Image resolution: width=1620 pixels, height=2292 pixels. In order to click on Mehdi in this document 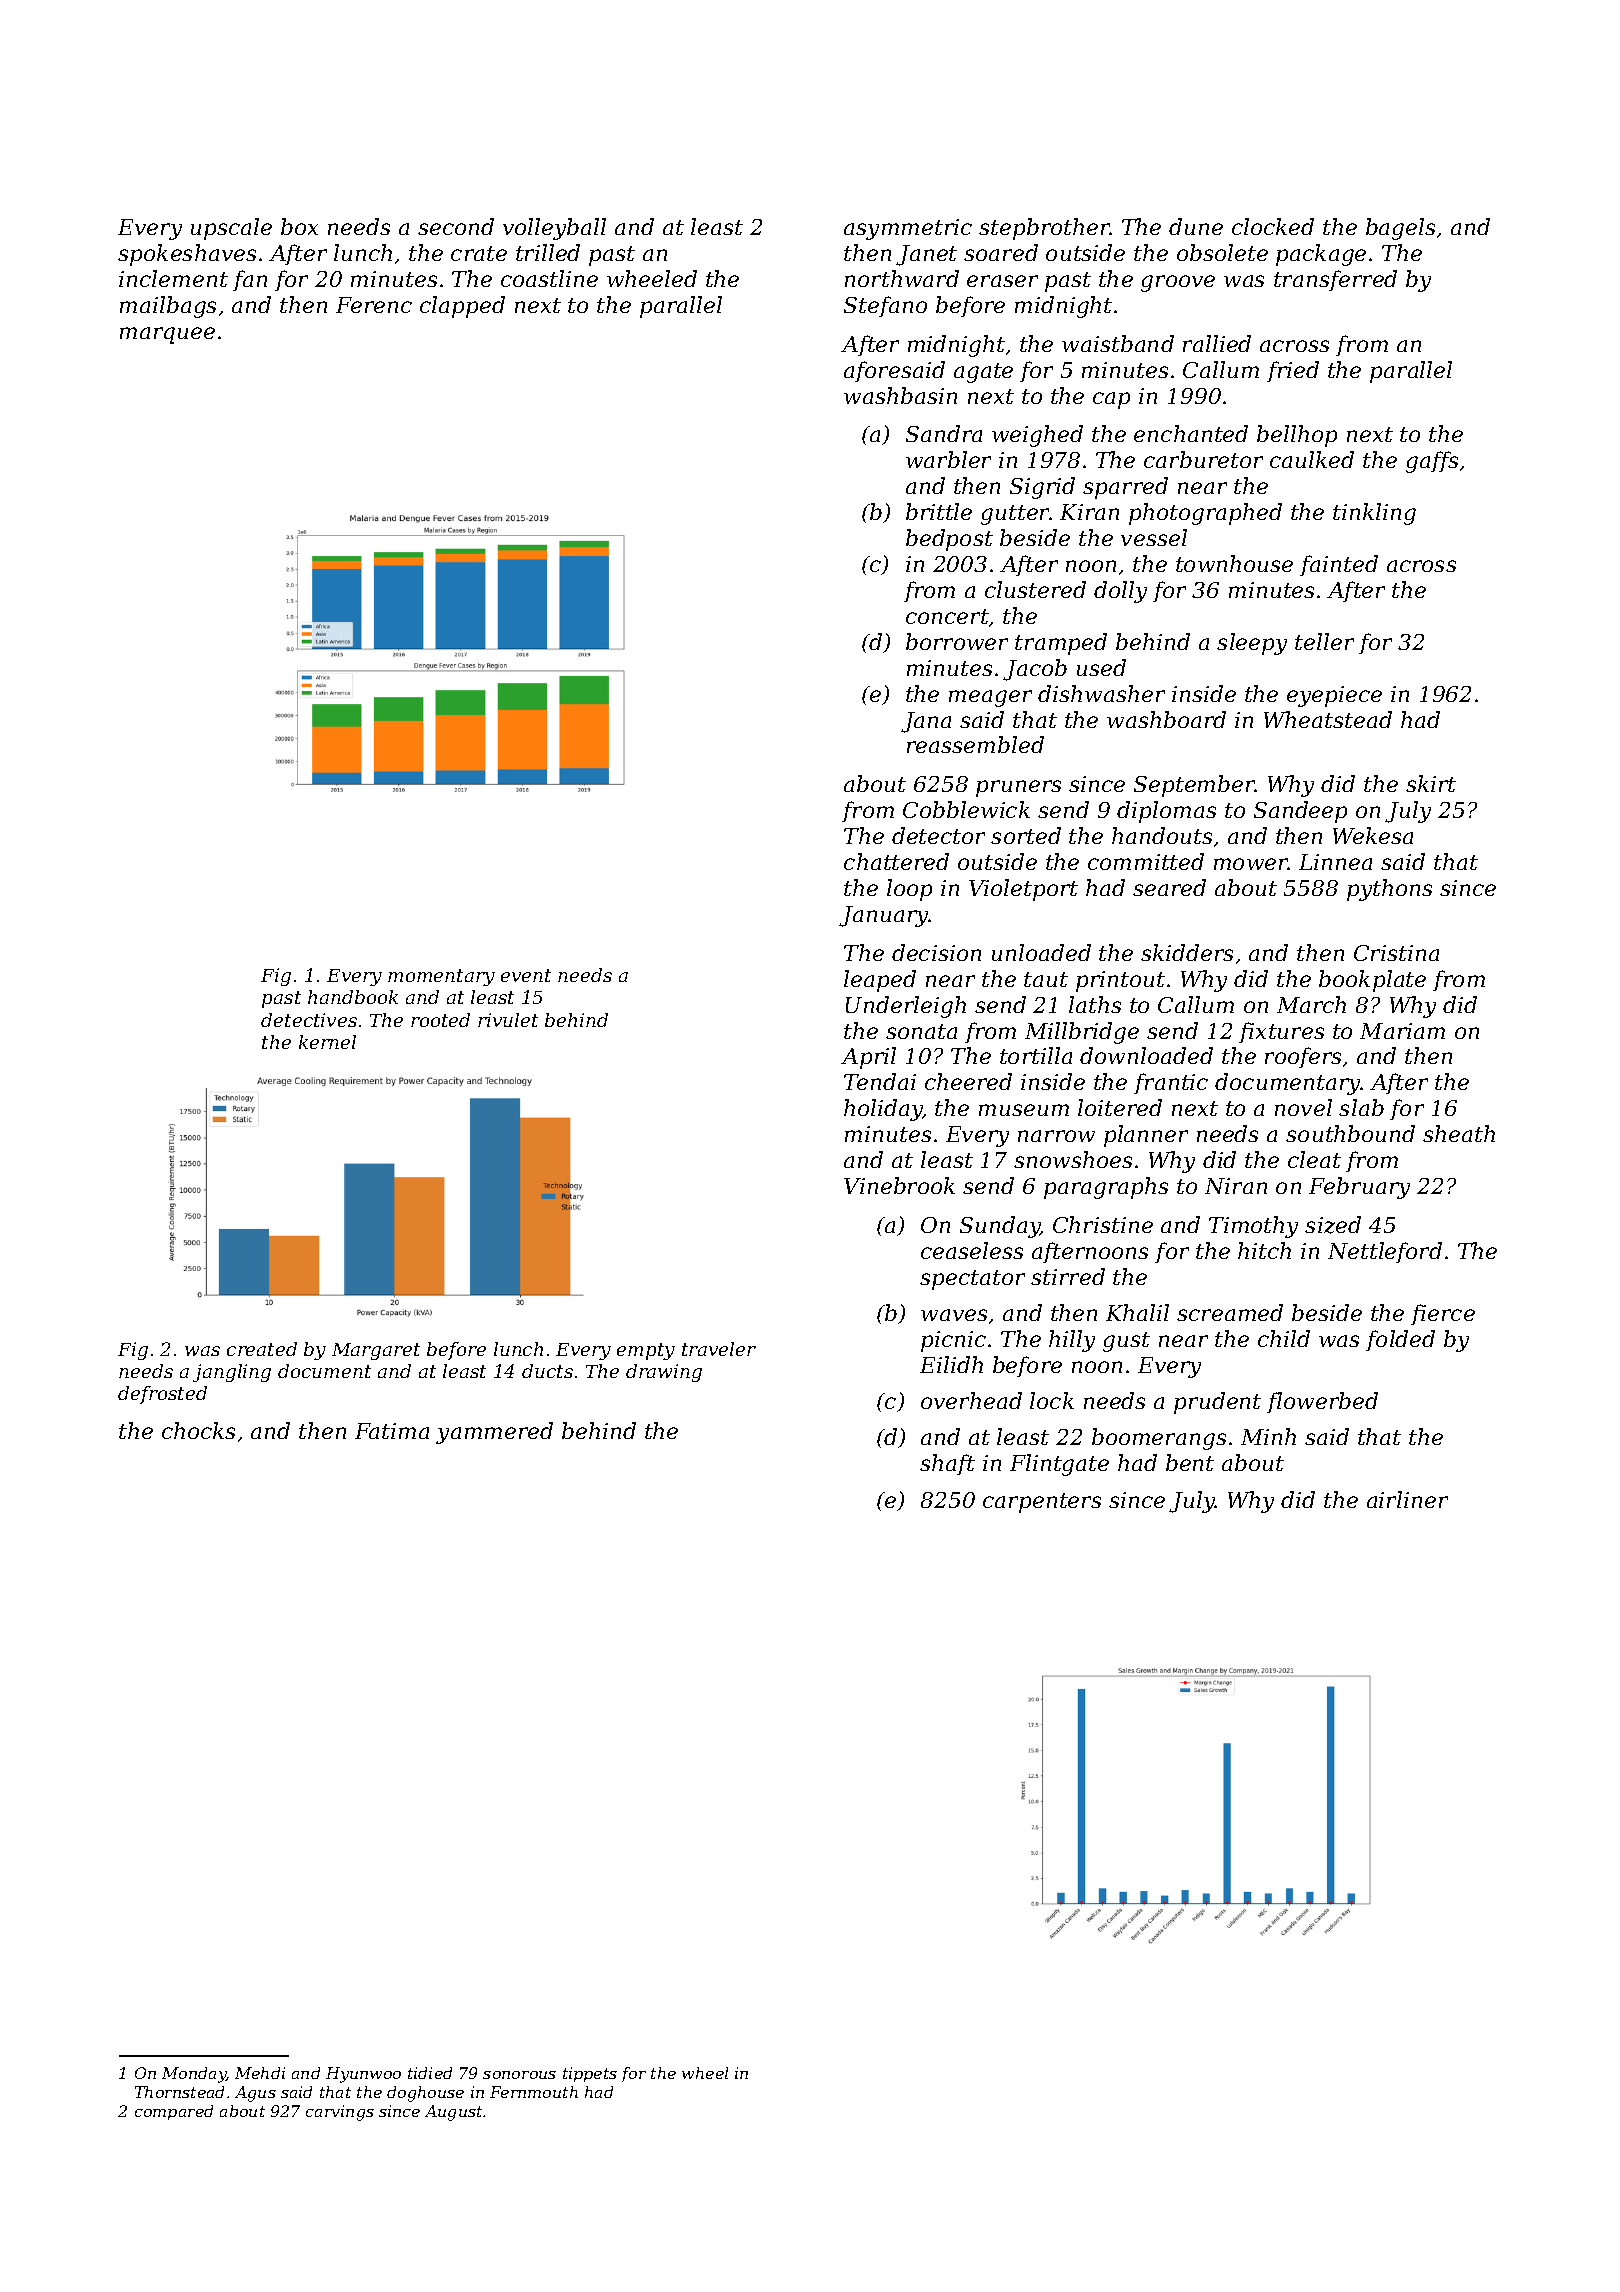, I will do `click(260, 2073)`.
